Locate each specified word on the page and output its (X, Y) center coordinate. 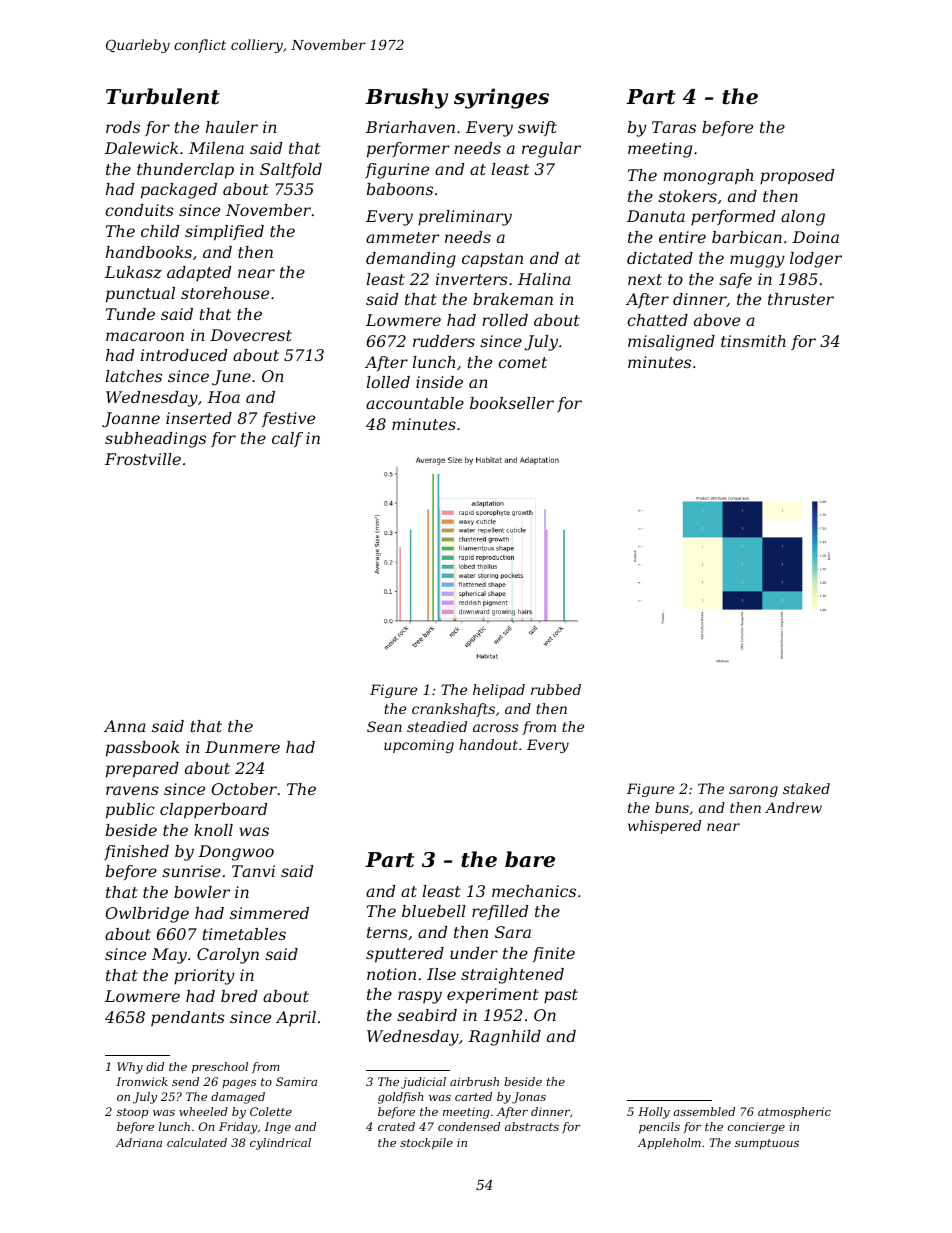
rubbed (556, 689)
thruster (801, 299)
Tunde (130, 314)
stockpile (426, 1144)
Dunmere (242, 747)
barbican (747, 237)
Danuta (656, 216)
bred (239, 996)
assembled (704, 1111)
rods (123, 127)
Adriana (139, 1142)
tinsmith (753, 341)
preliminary (465, 218)
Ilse (441, 974)
